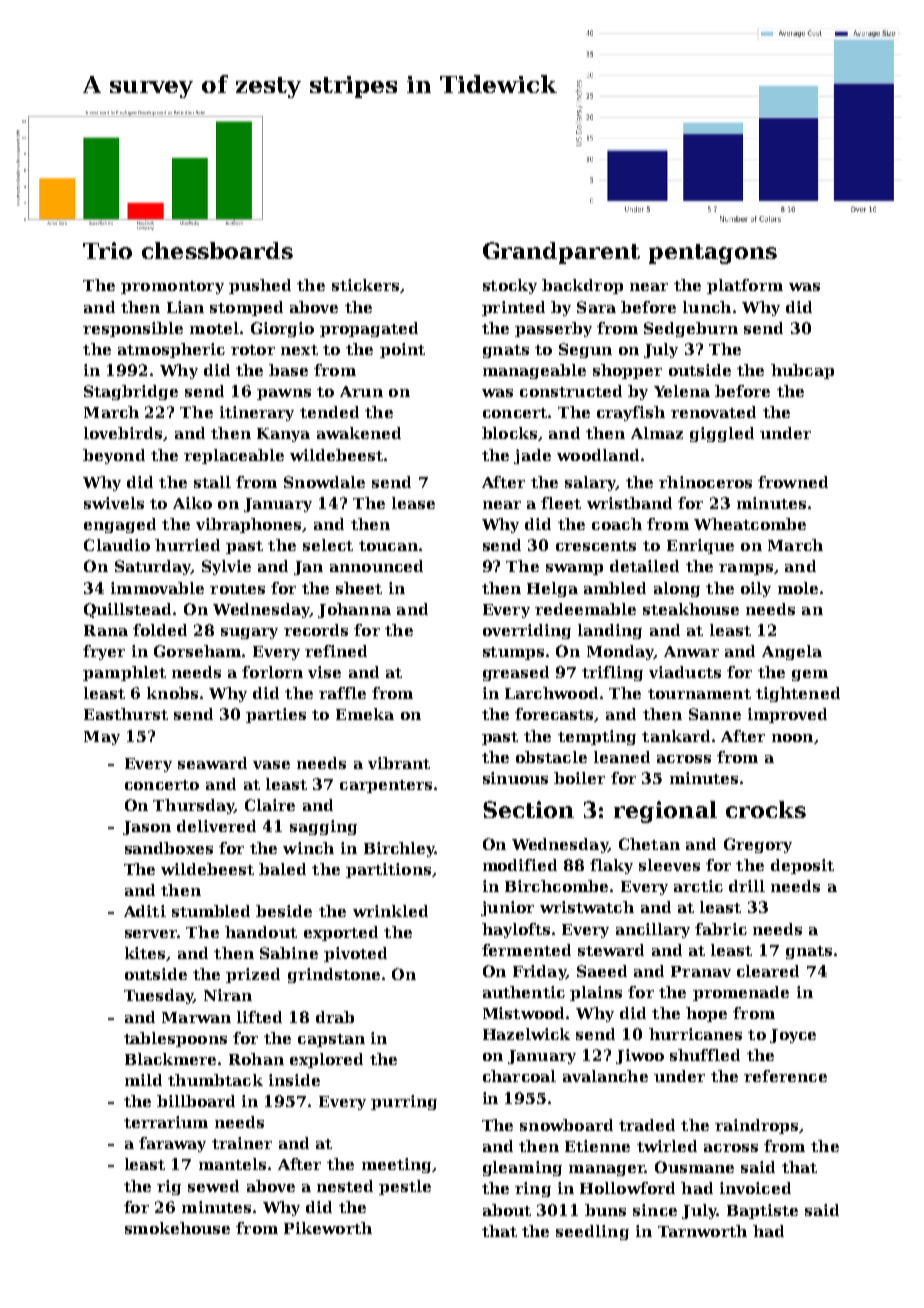 Image resolution: width=924 pixels, height=1308 pixels. I want to click on mantels, so click(232, 1164).
